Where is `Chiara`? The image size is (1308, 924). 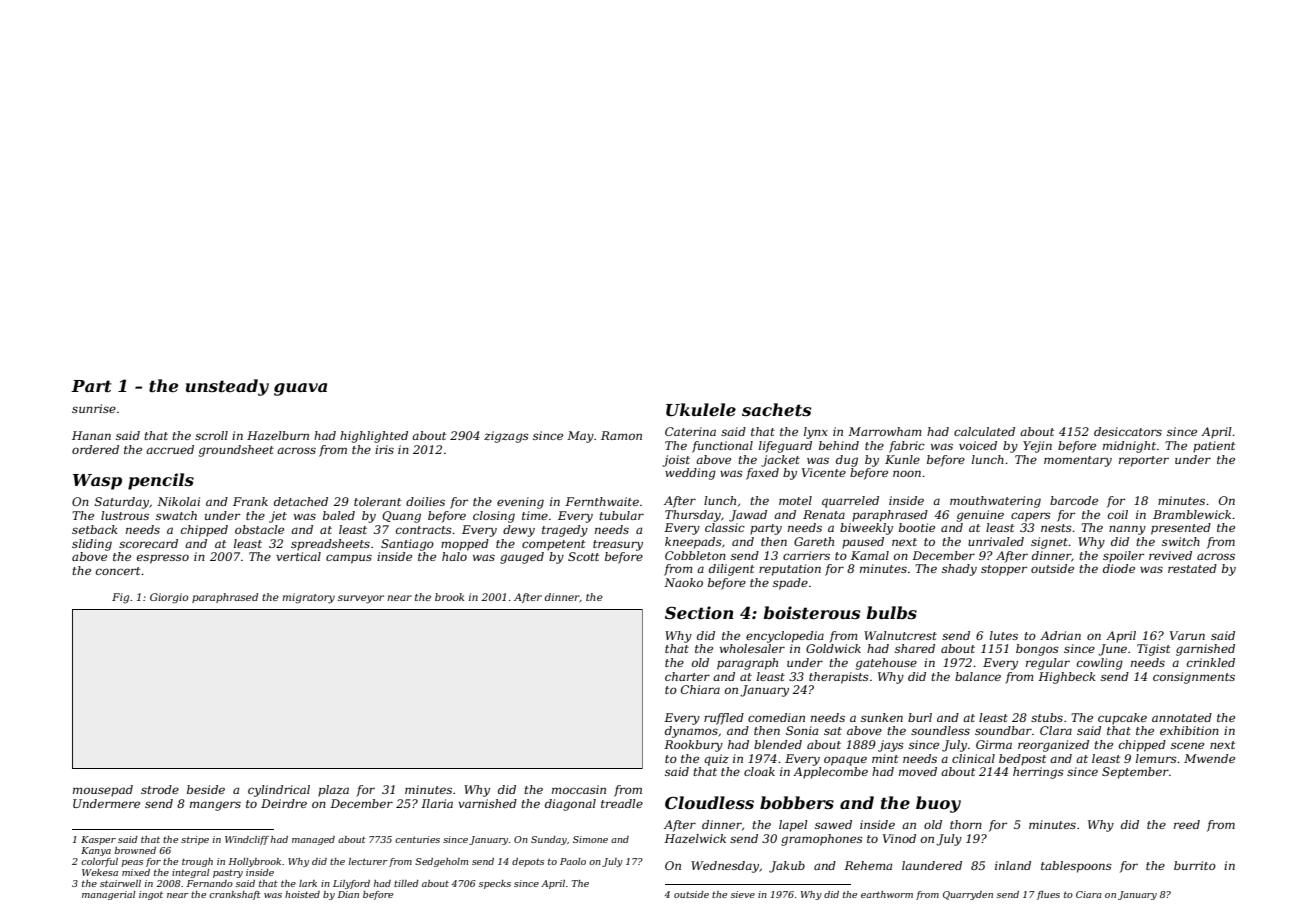 Chiara is located at coordinates (700, 689).
